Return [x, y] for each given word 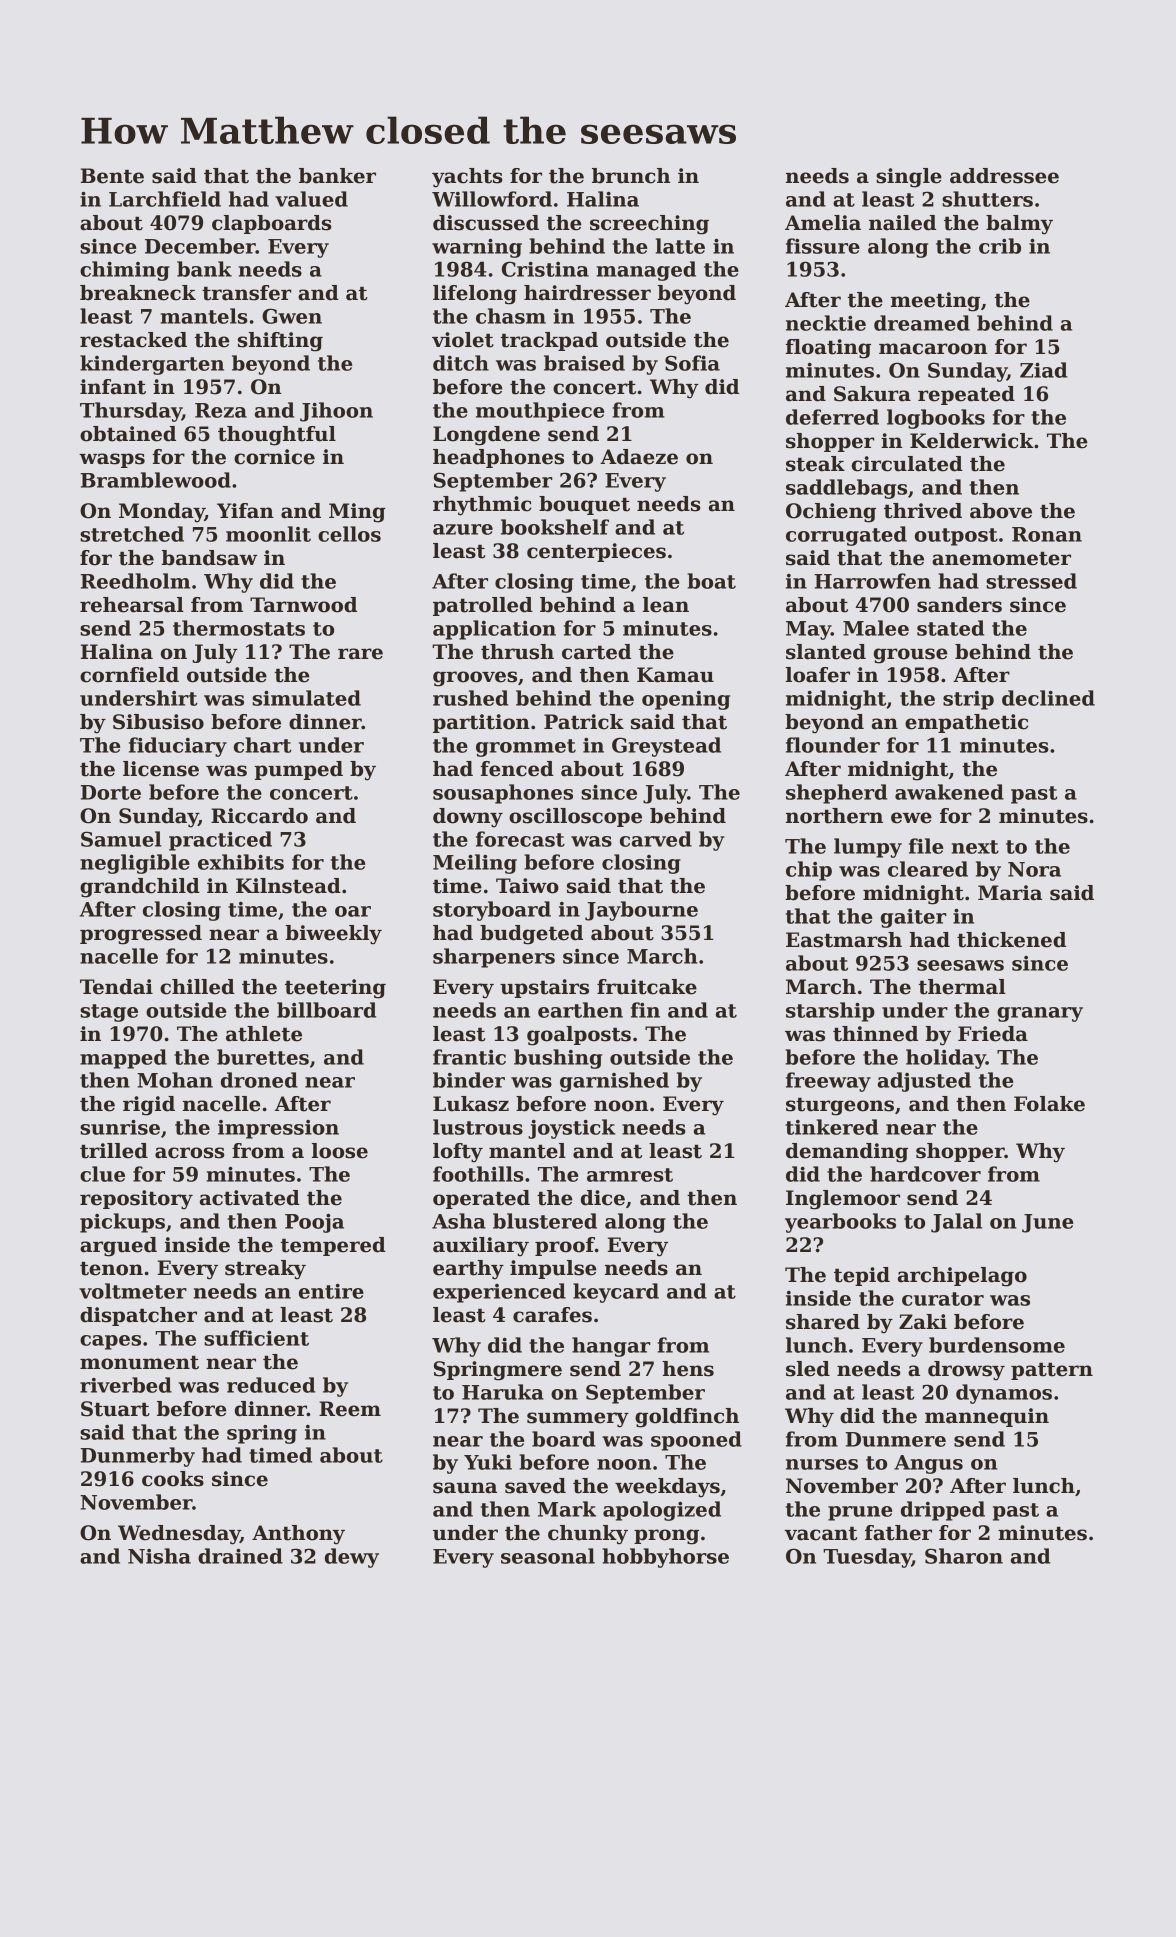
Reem [350, 1409]
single [909, 178]
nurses [822, 1464]
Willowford [492, 199]
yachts [467, 178]
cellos [349, 534]
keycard [616, 1293]
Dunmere [895, 1439]
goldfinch [687, 1418]
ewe [911, 818]
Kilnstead [288, 886]
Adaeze [639, 457]
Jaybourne [641, 911]
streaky [265, 1270]
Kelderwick [972, 441]
